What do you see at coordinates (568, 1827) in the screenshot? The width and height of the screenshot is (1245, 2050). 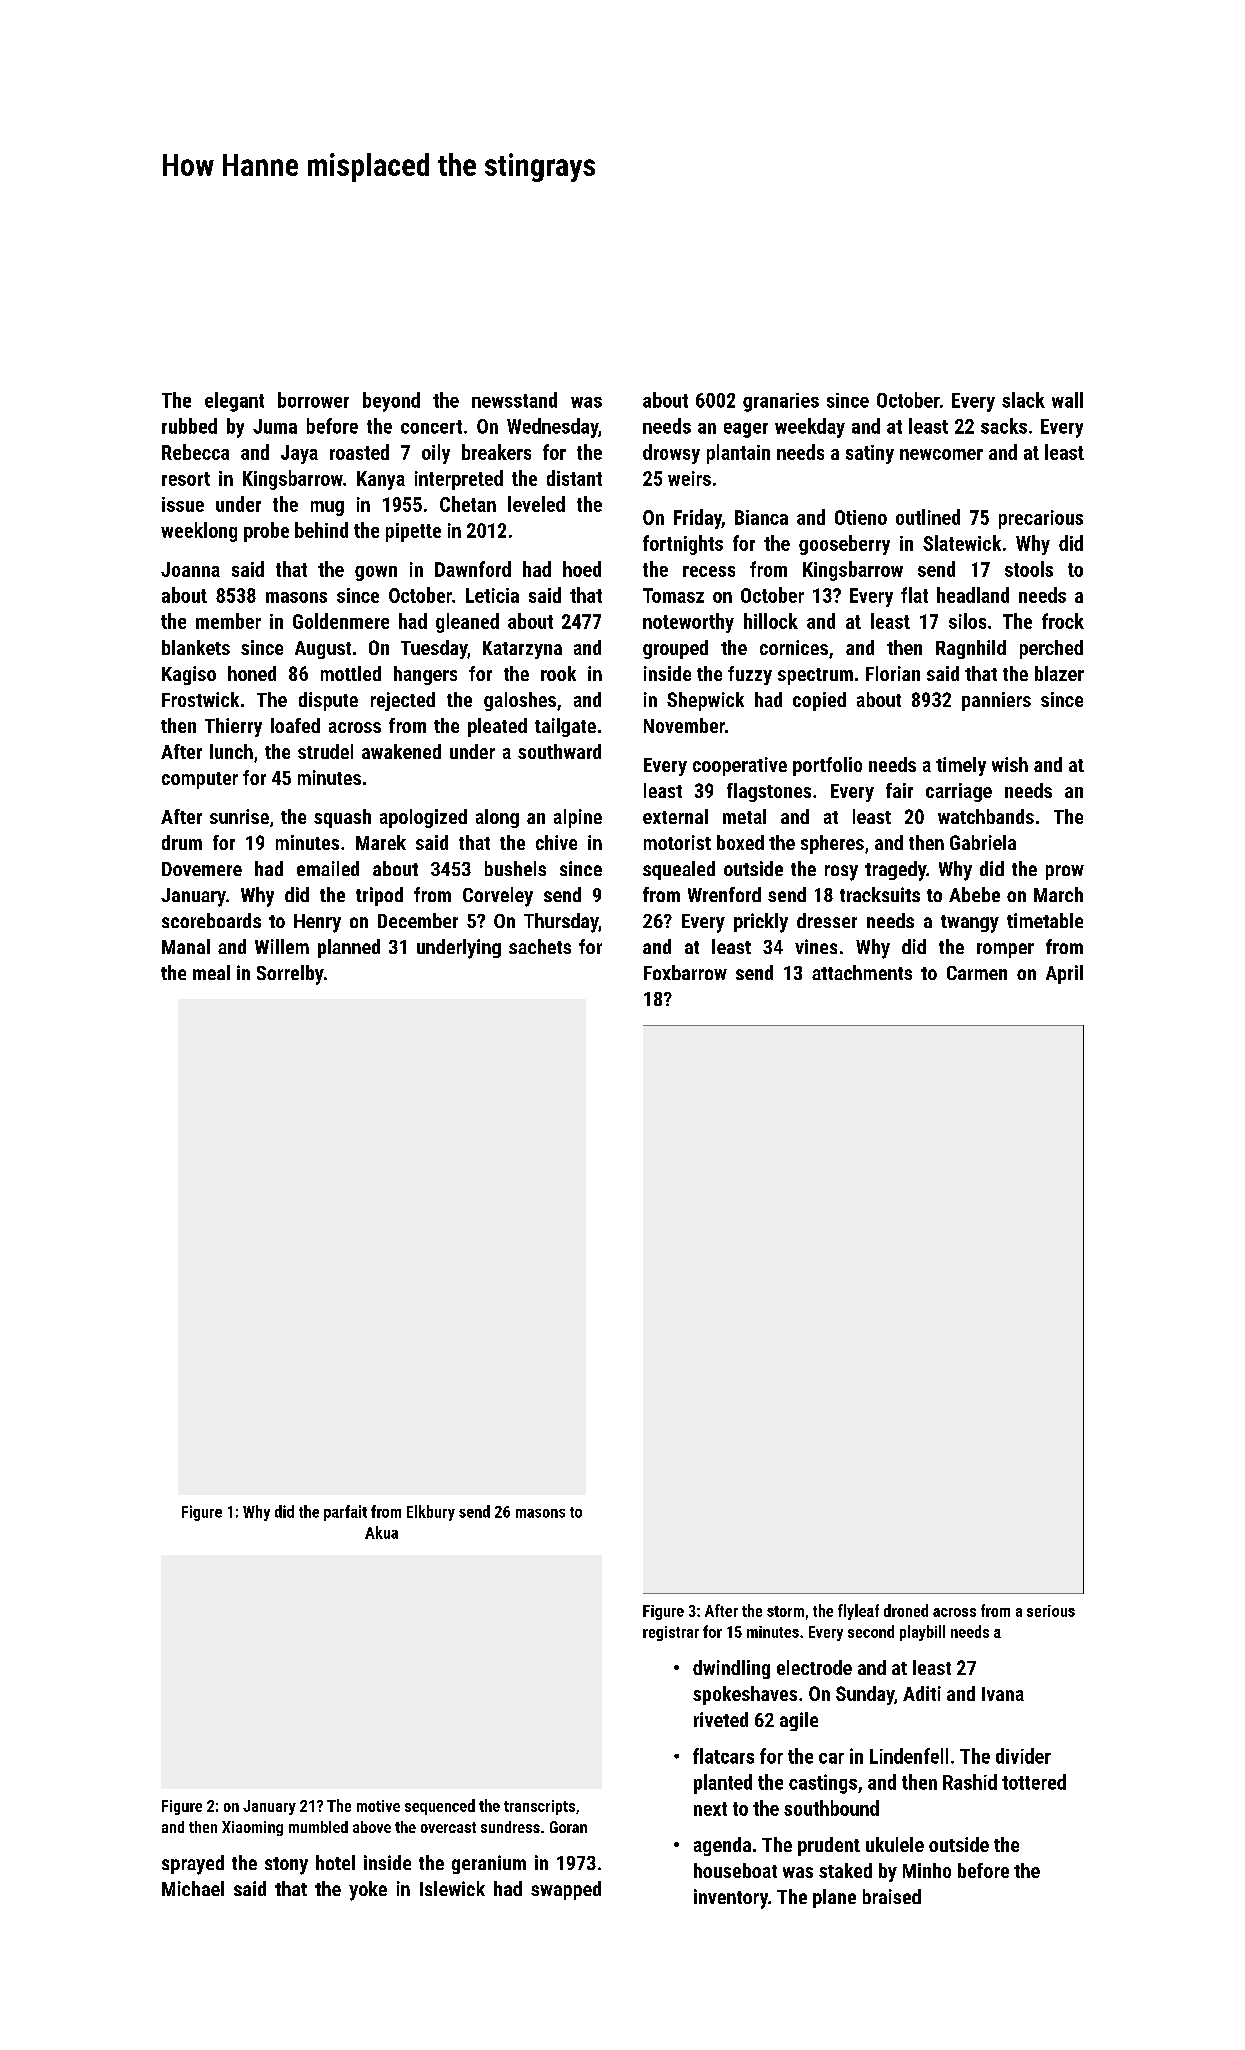 I see `Goran` at bounding box center [568, 1827].
